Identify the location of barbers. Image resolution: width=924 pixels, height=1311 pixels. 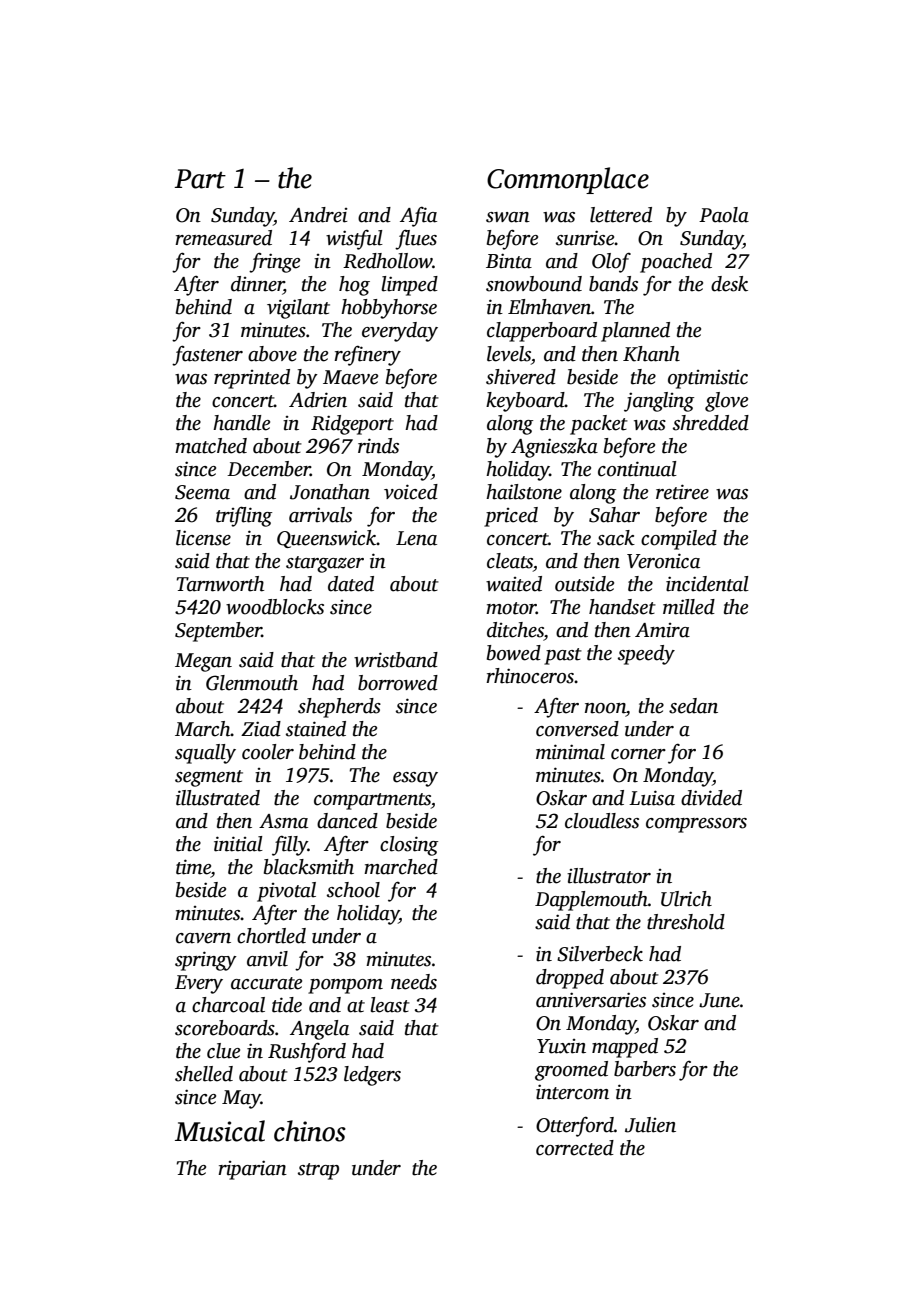
(645, 1069).
